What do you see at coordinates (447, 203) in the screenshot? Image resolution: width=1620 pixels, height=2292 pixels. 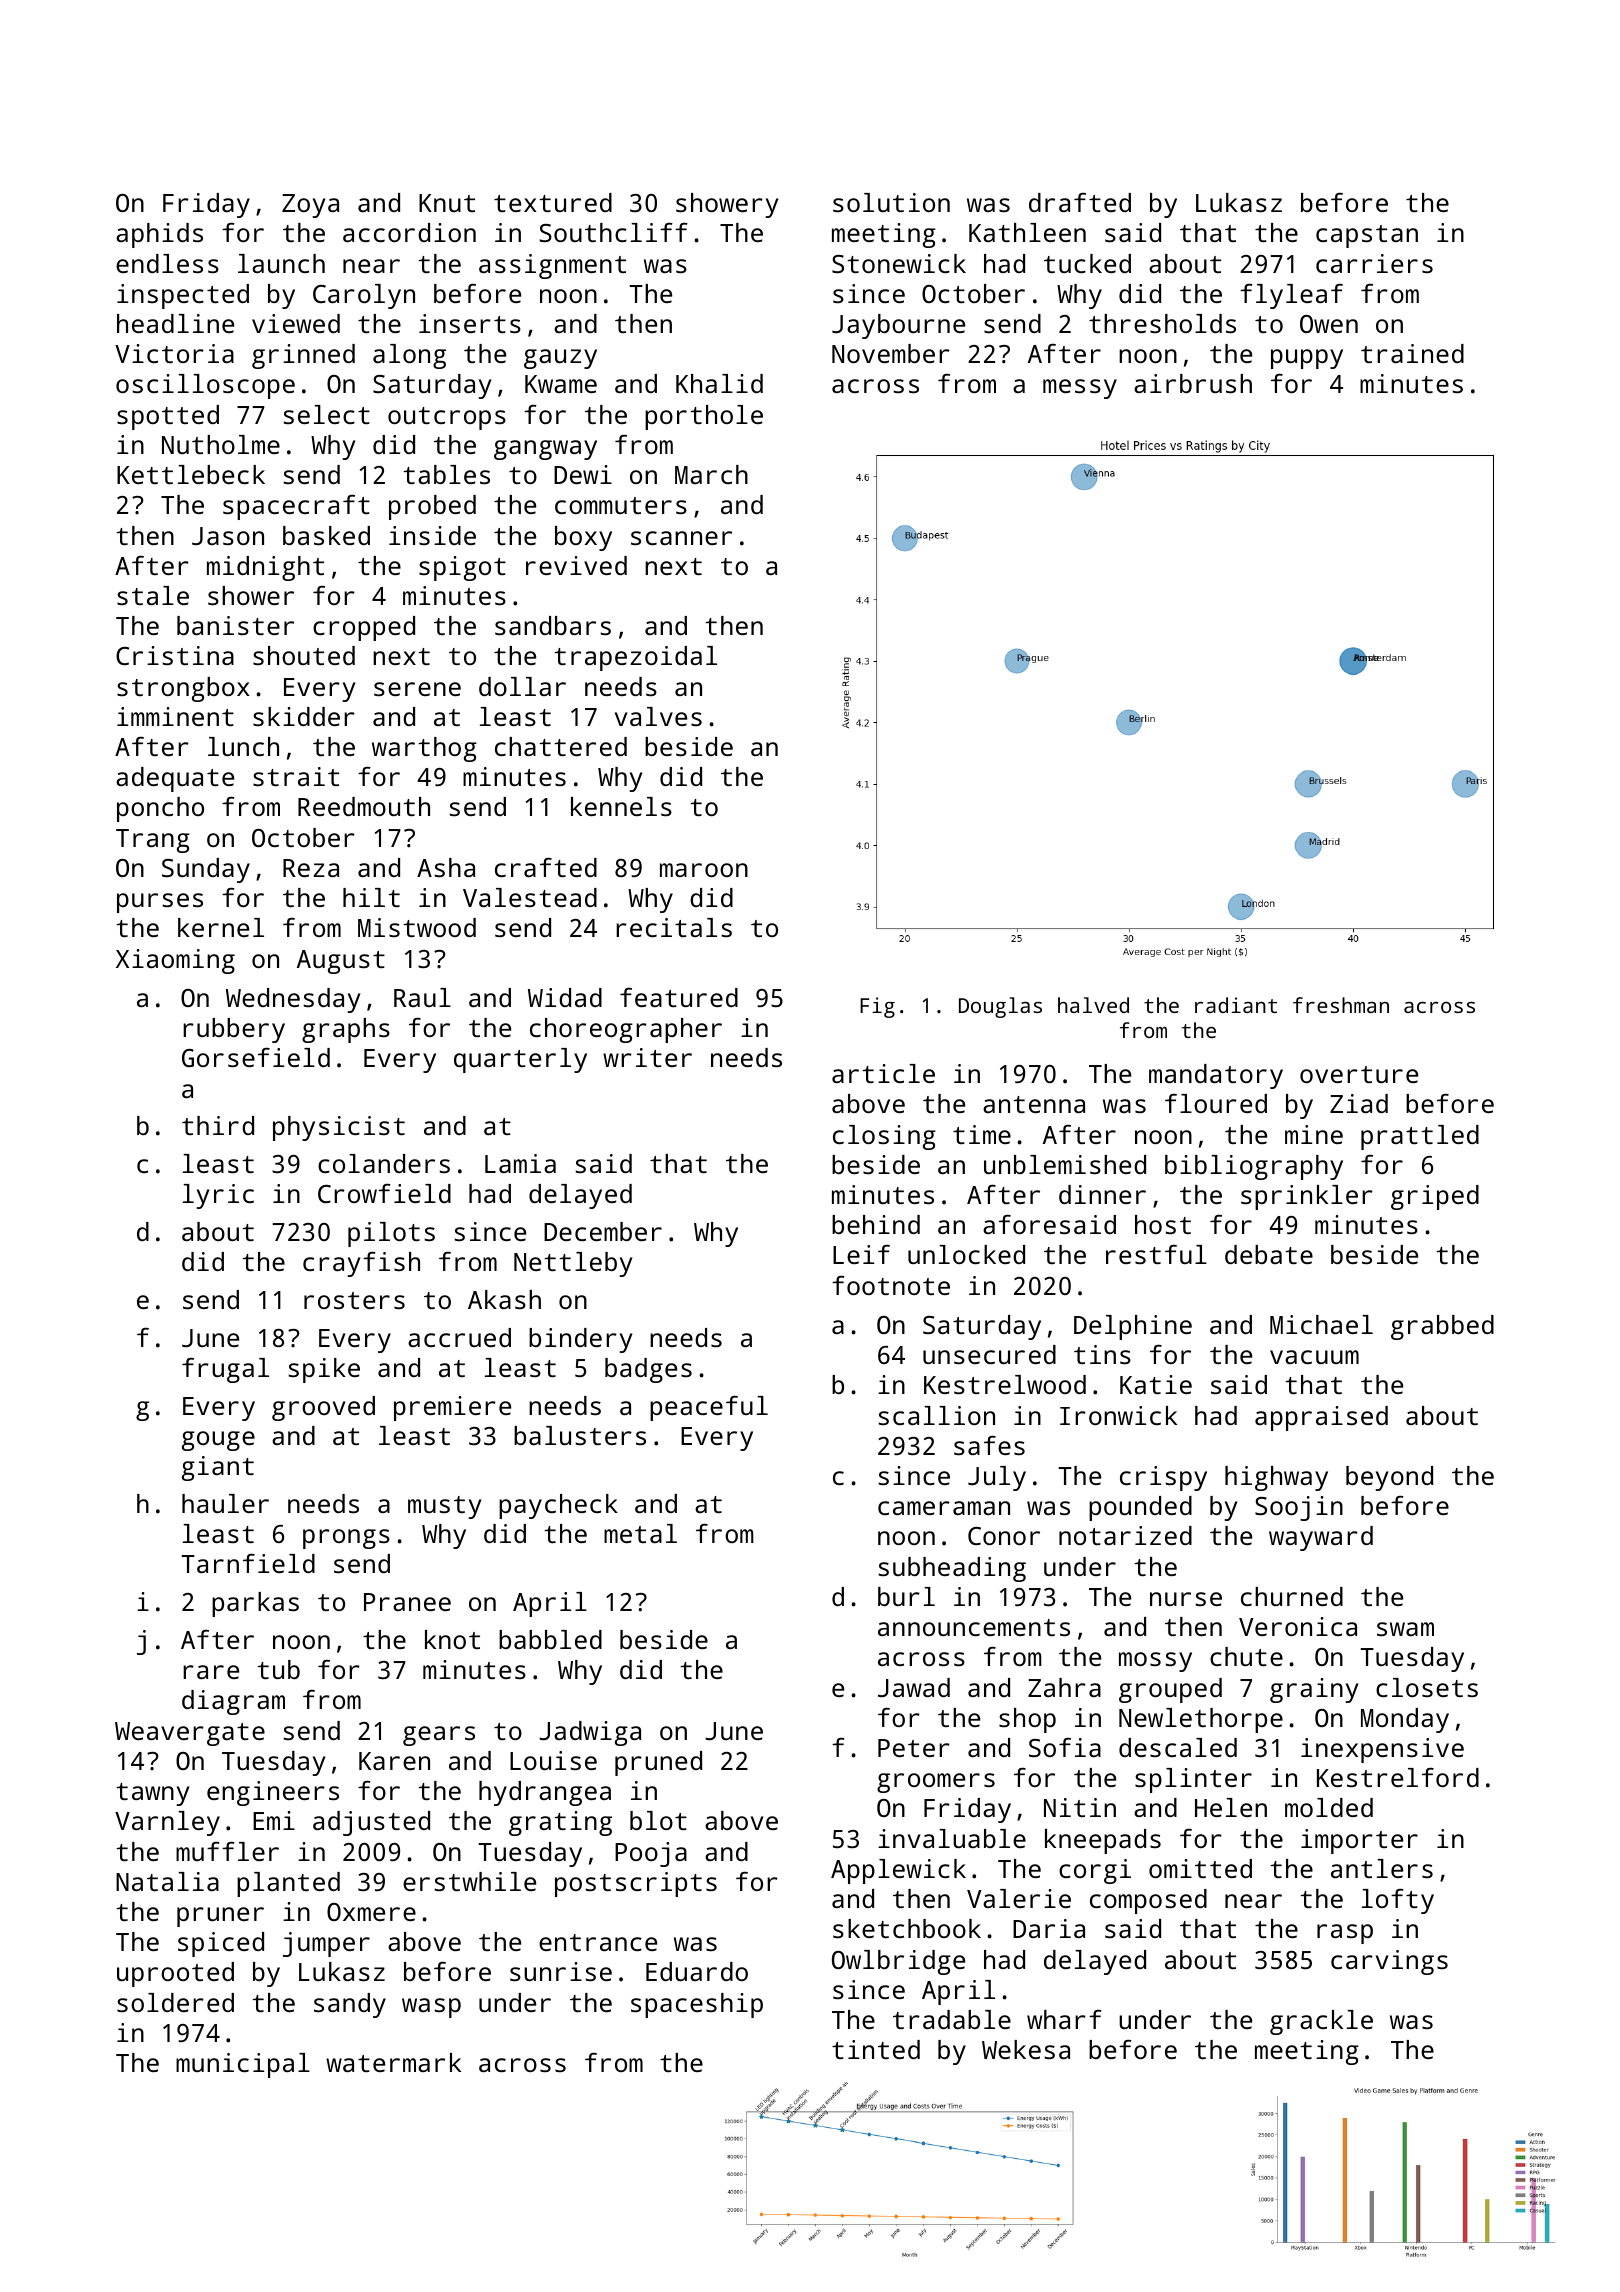 I see `Knut` at bounding box center [447, 203].
